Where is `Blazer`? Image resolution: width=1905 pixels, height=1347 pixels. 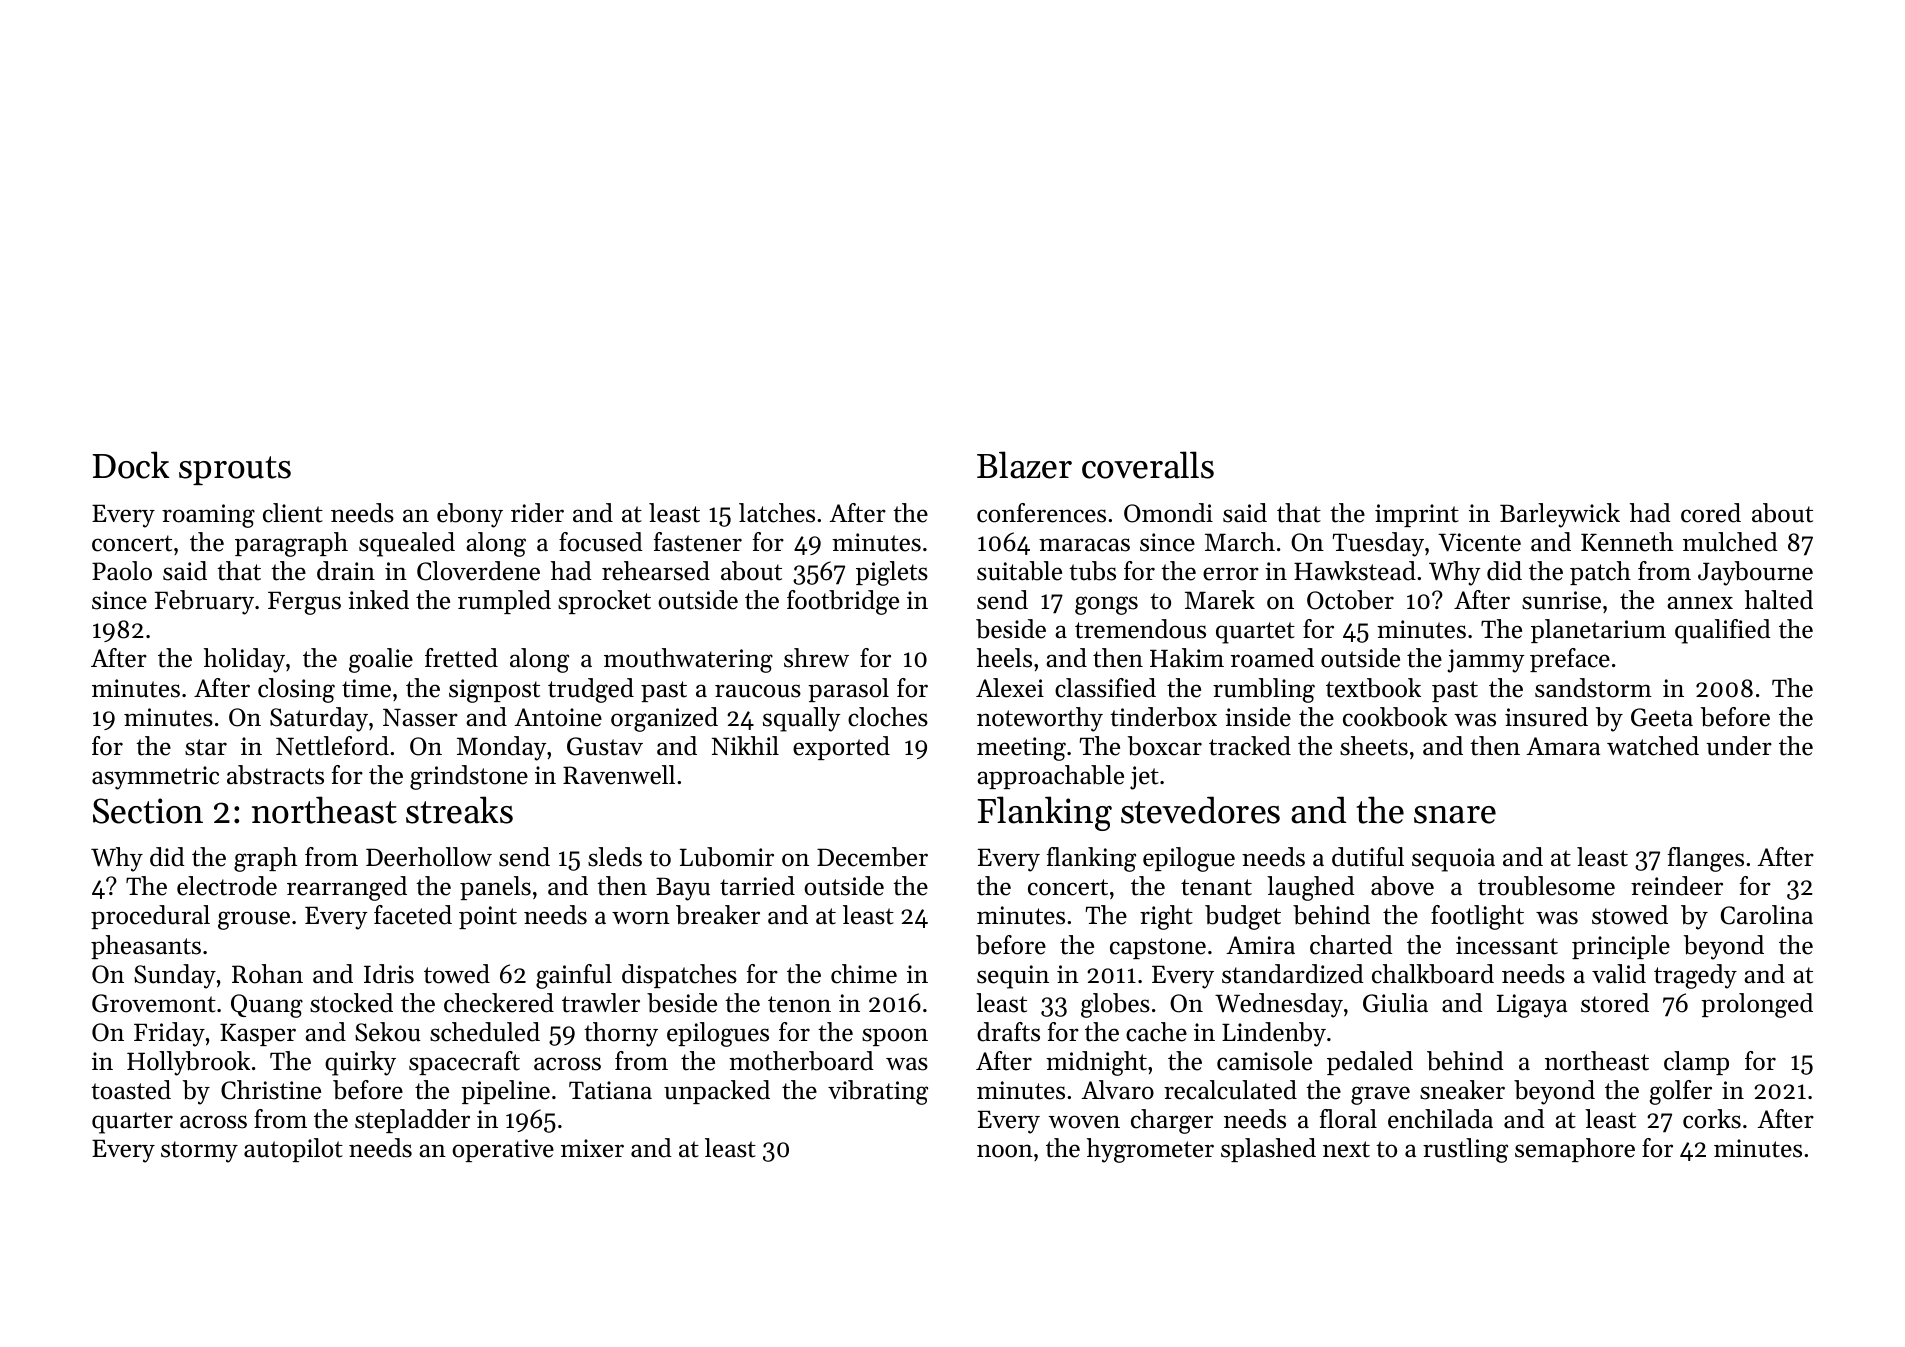 Blazer is located at coordinates (1024, 465).
